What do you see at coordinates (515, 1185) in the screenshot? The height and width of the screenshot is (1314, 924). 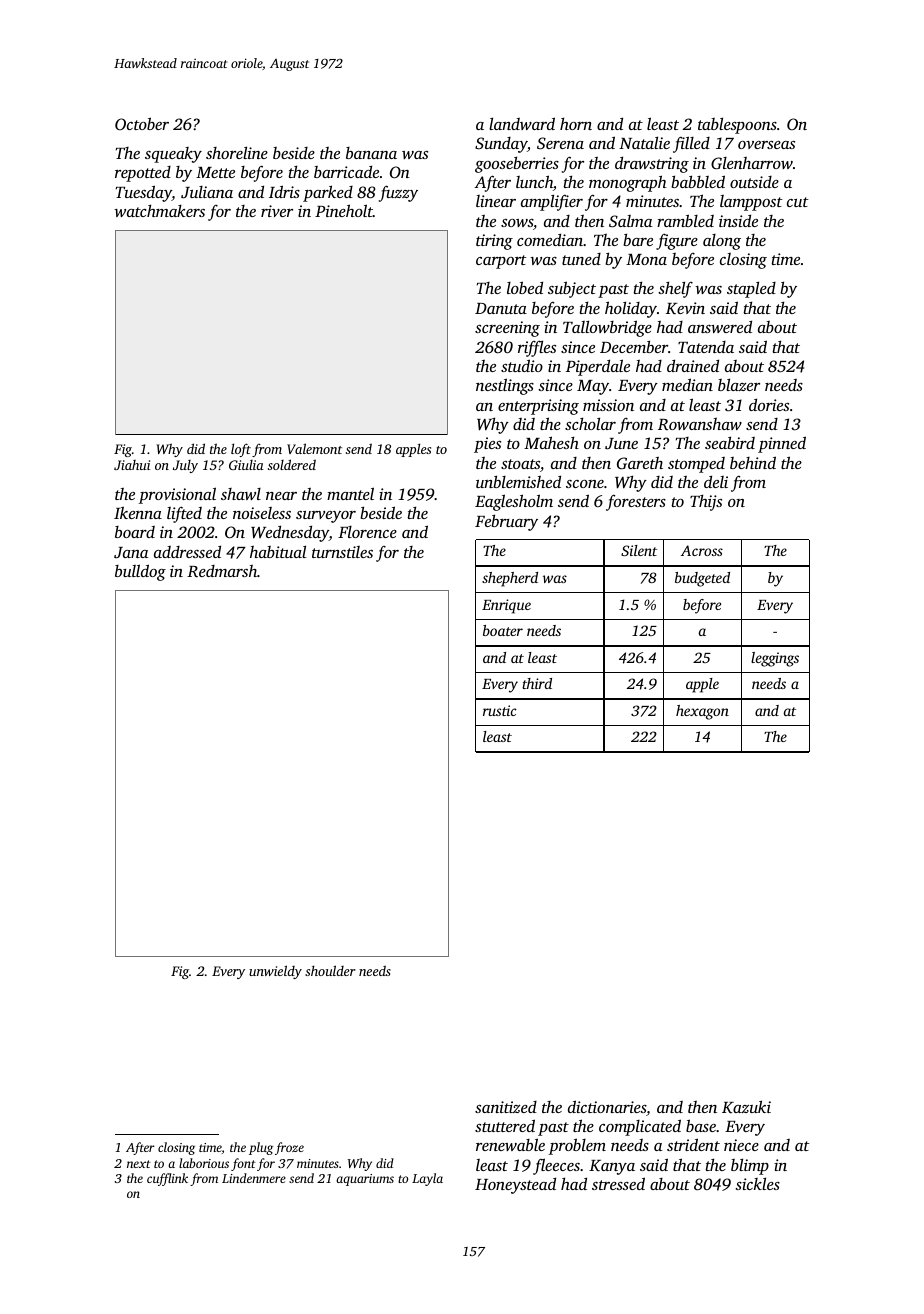 I see `Honeystead` at bounding box center [515, 1185].
